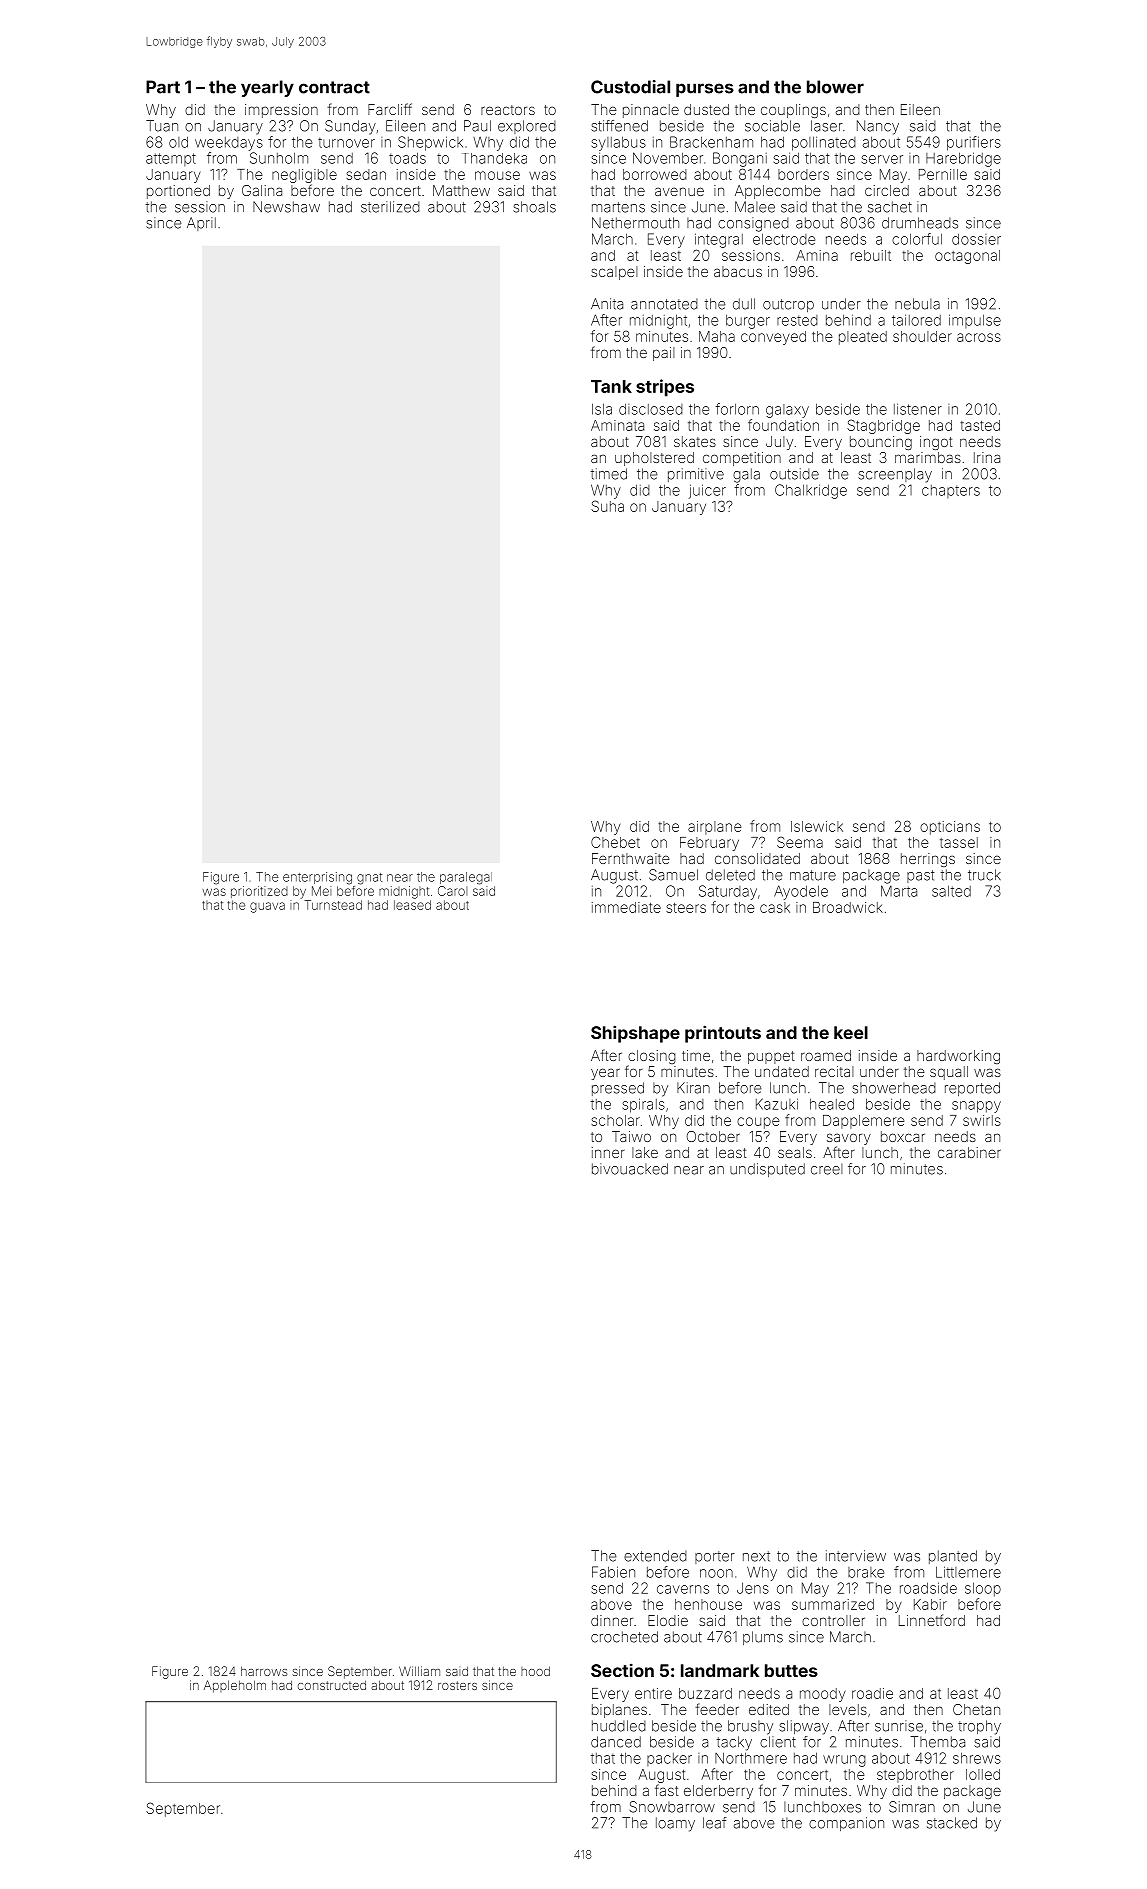 Image resolution: width=1147 pixels, height=1889 pixels. I want to click on Part, so click(163, 87).
